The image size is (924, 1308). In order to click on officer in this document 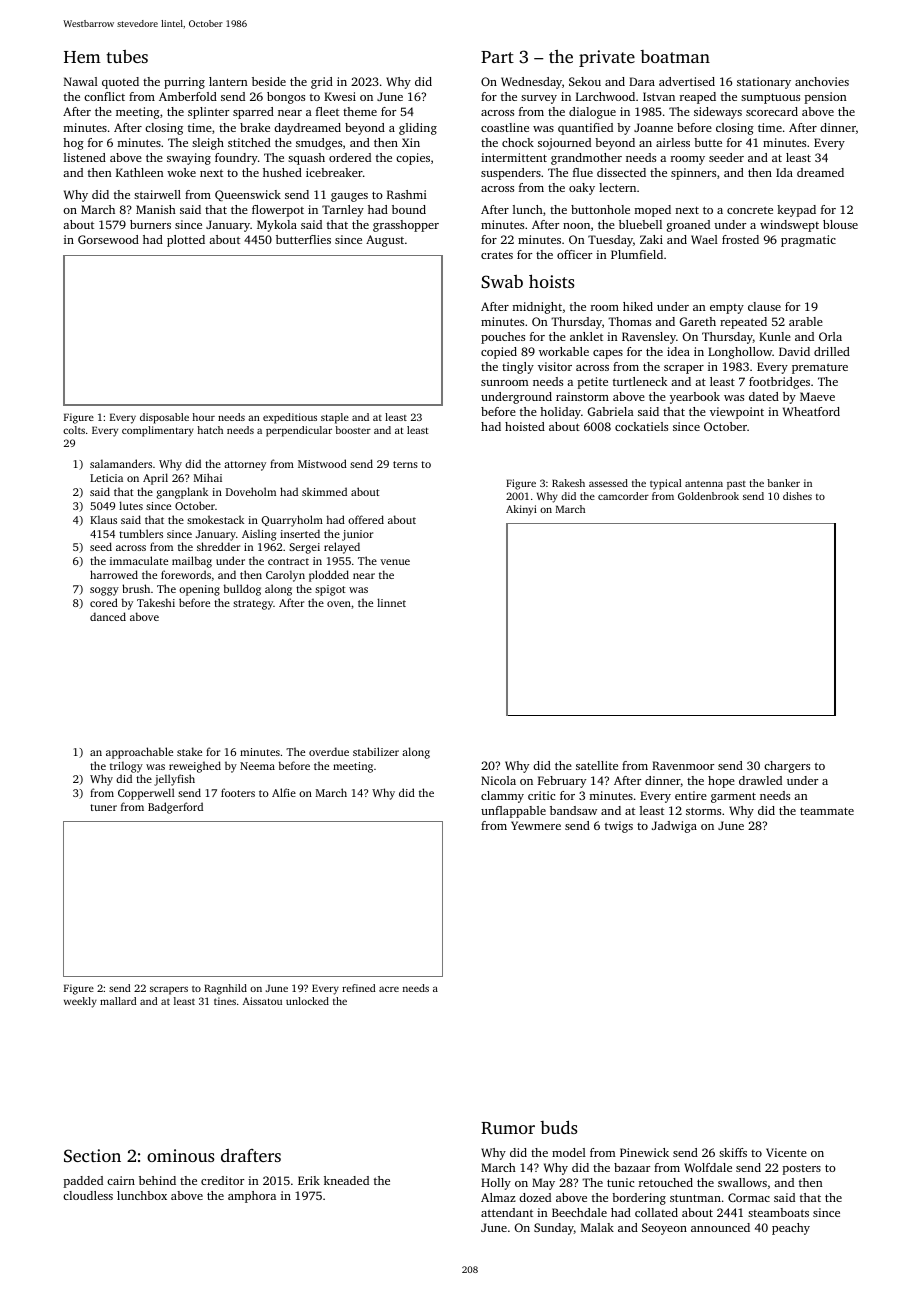, I will do `click(574, 254)`.
